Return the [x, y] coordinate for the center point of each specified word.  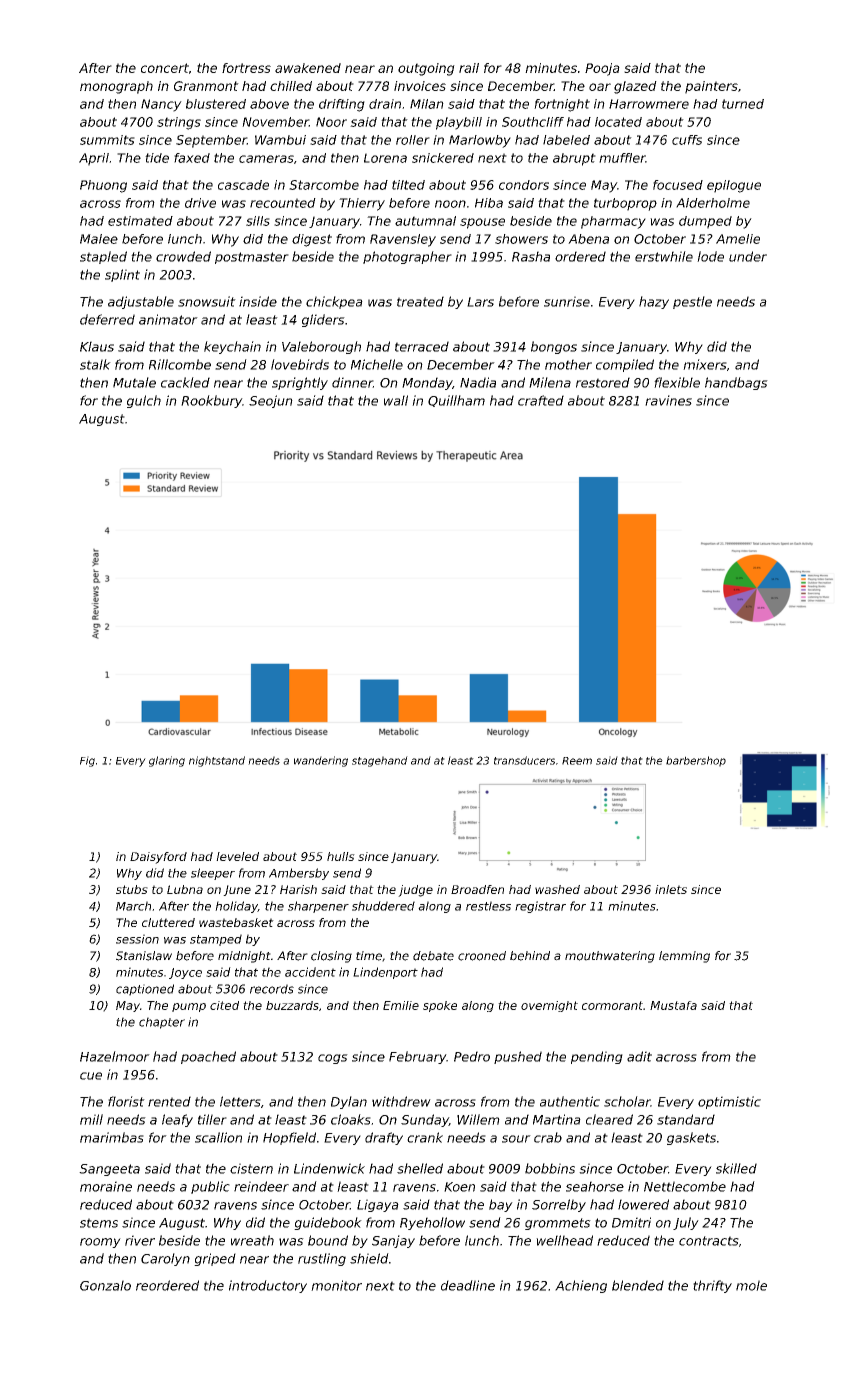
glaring [167, 761]
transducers [524, 760]
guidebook [328, 1223]
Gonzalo [105, 1285]
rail [469, 68]
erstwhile [664, 256]
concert [165, 68]
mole [751, 1285]
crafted [541, 400]
